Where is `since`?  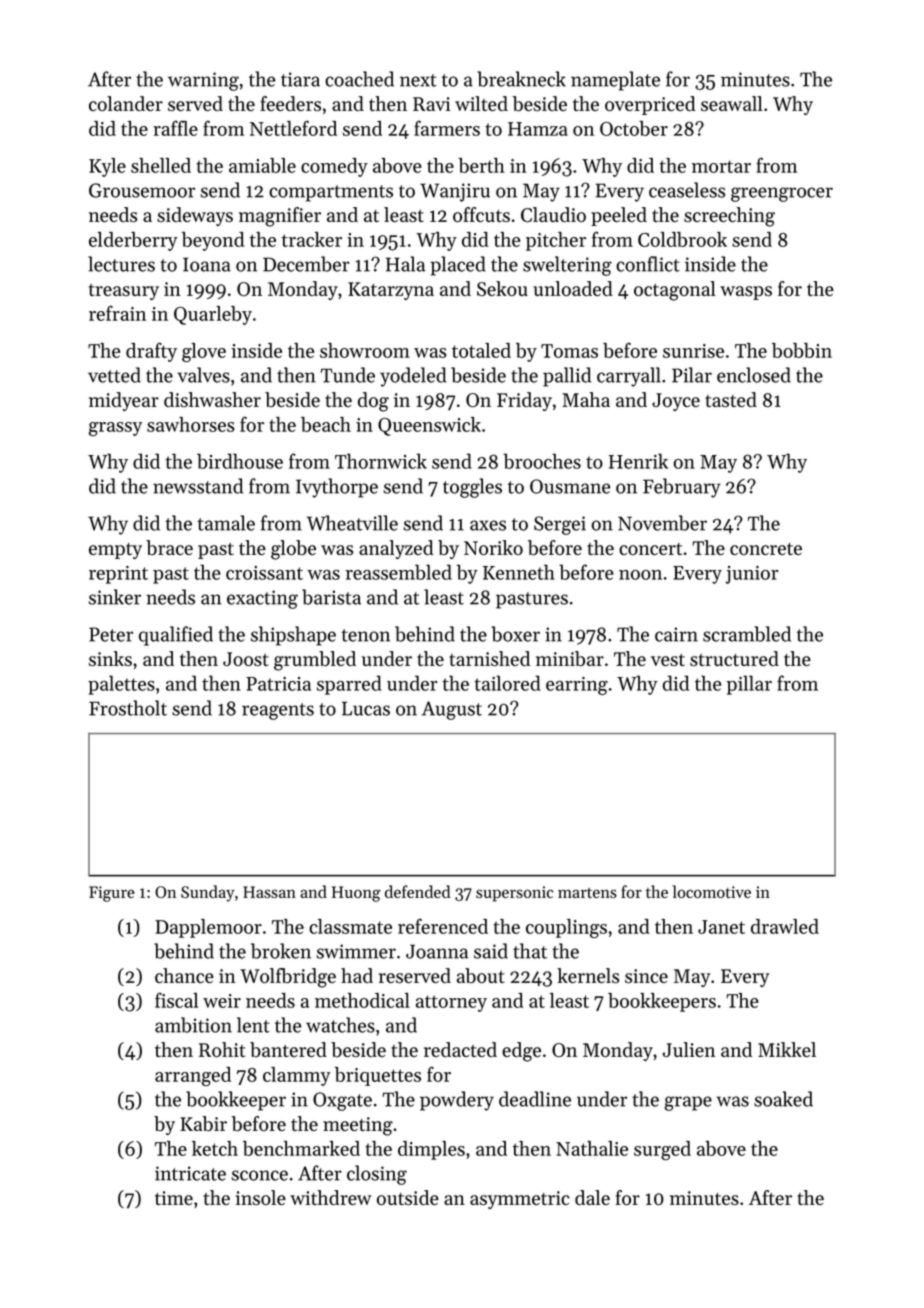 since is located at coordinates (646, 976).
